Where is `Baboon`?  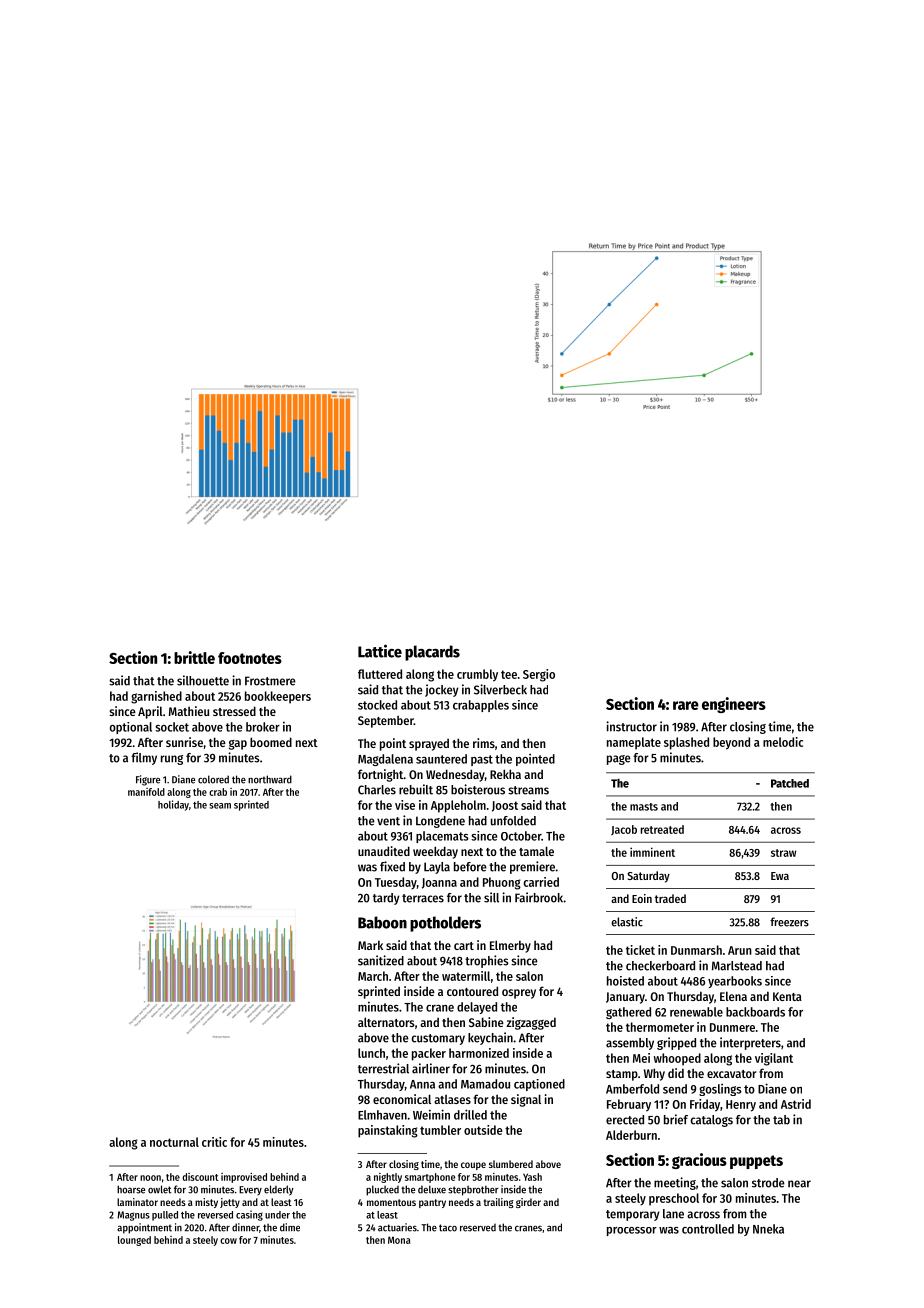
Baboon is located at coordinates (382, 922).
